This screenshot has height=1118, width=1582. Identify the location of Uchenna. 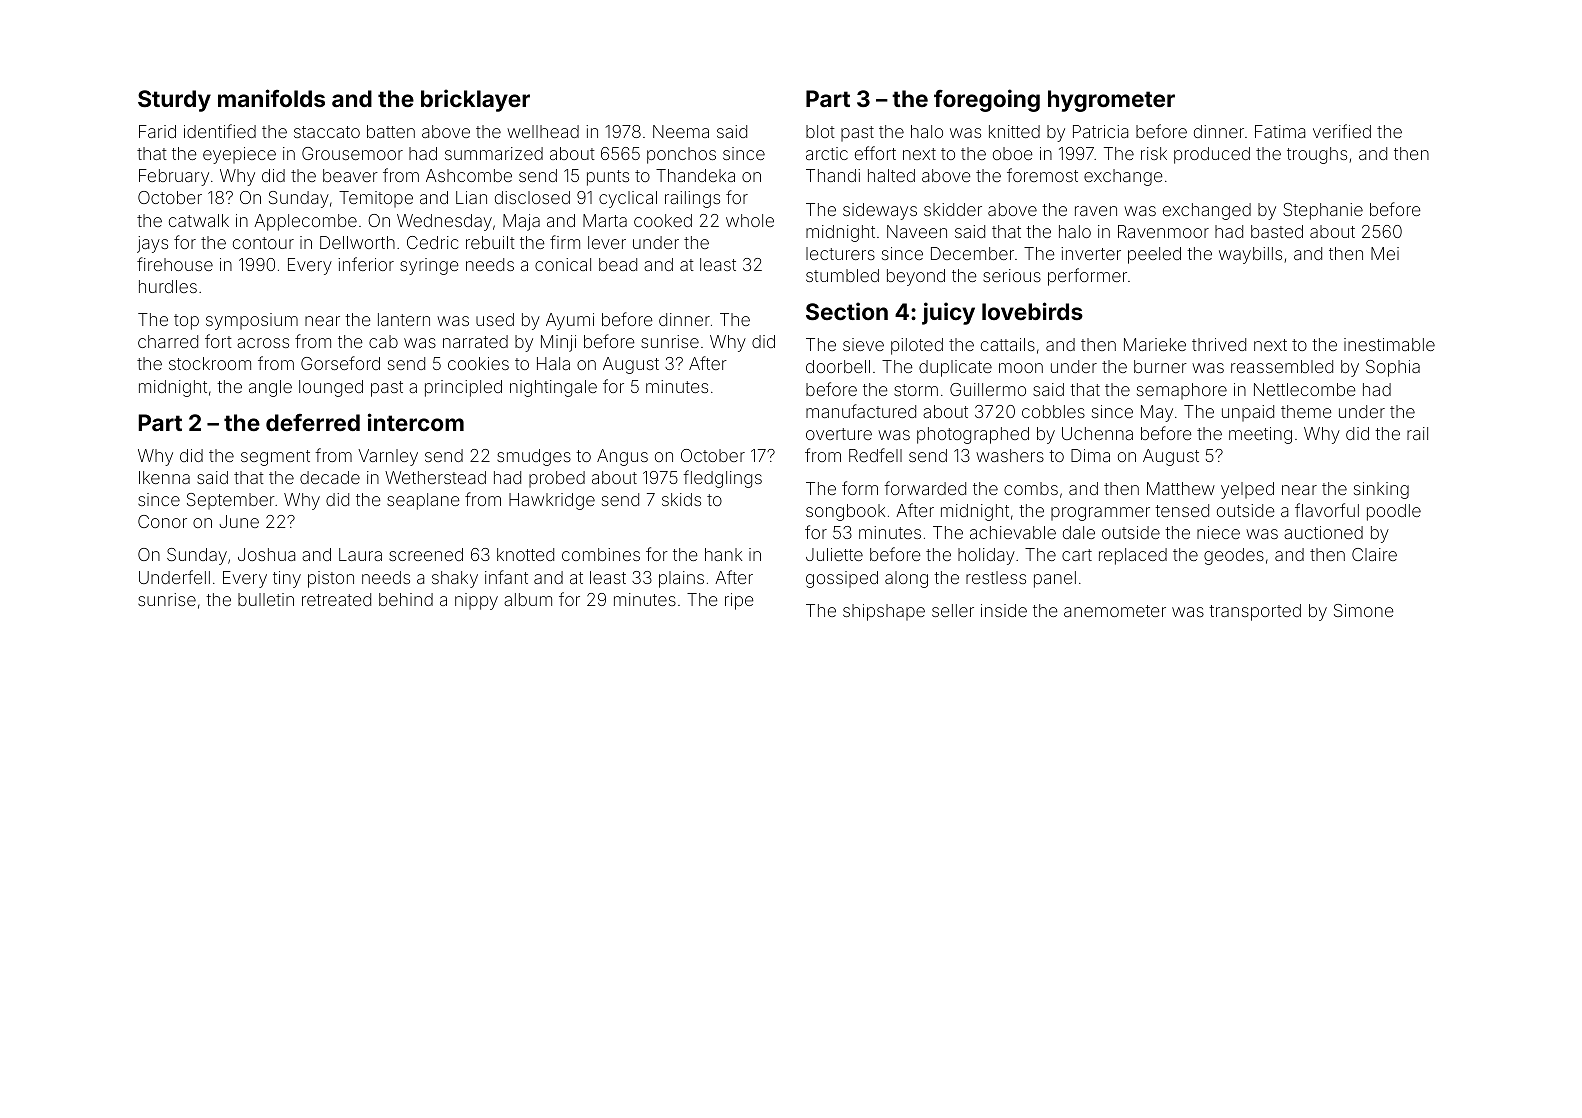
(1097, 433).
